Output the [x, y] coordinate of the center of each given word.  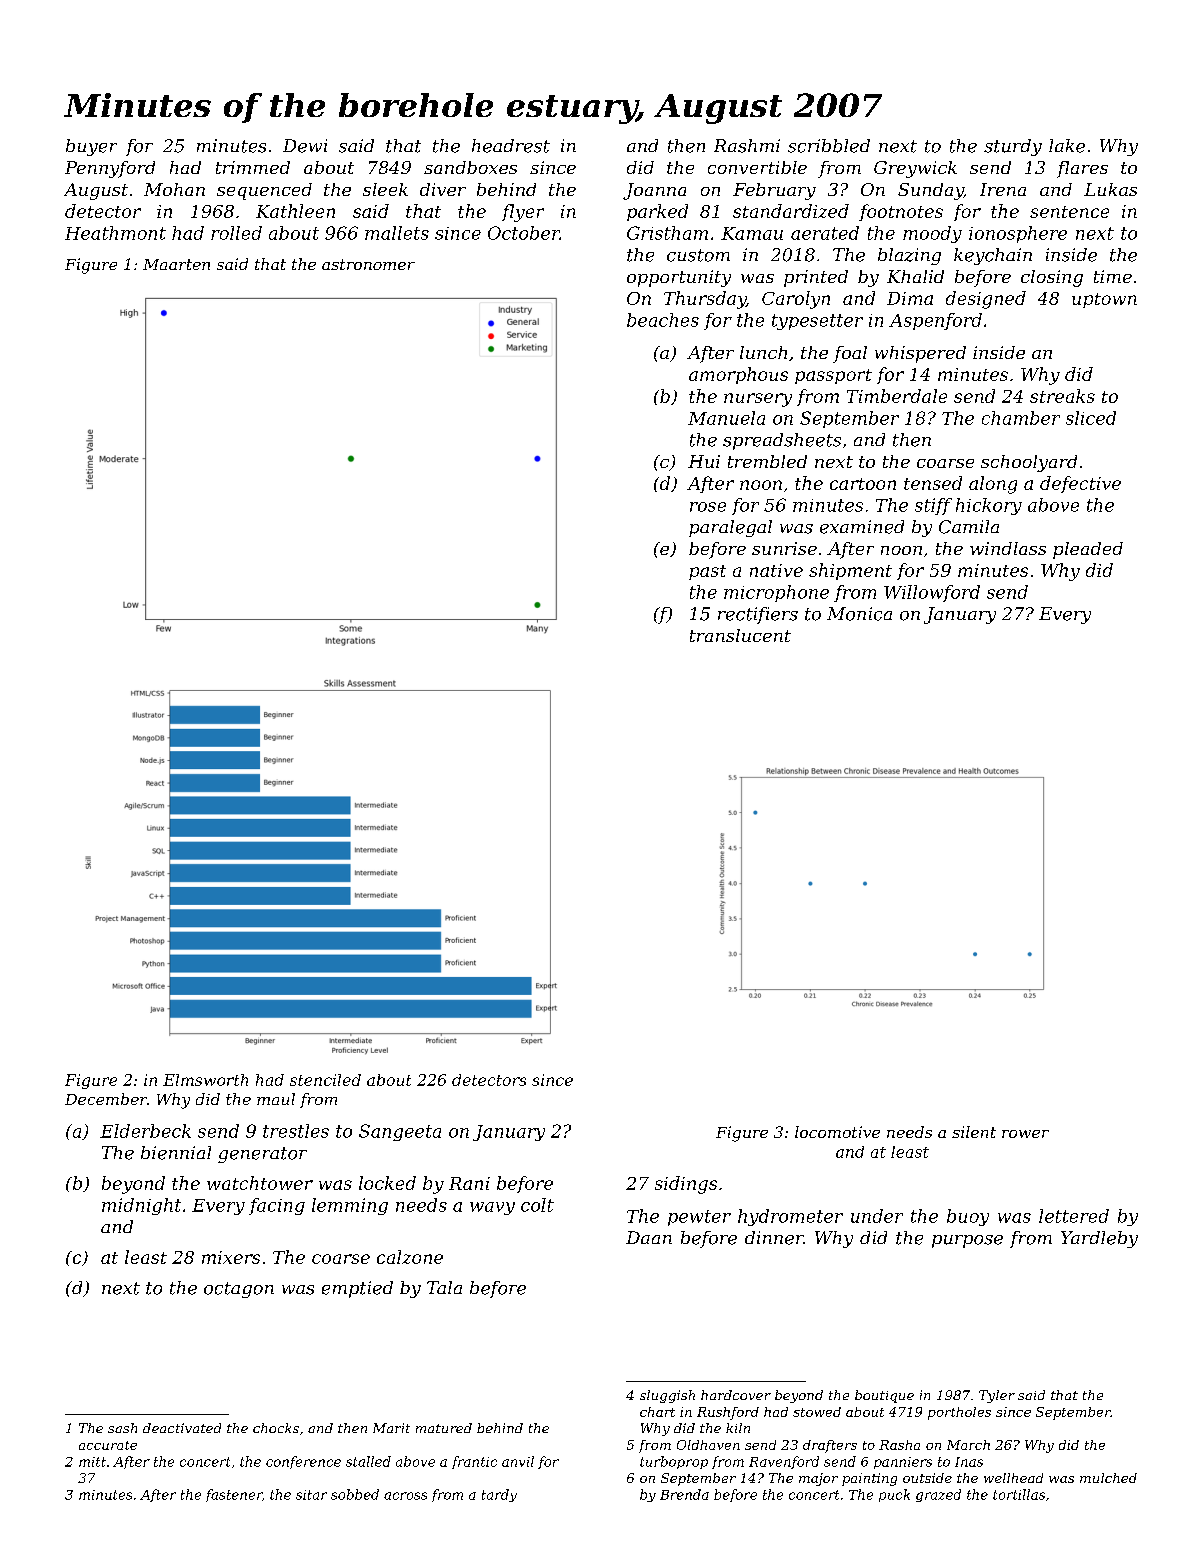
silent [974, 1132]
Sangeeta [400, 1132]
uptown [1104, 300]
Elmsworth [205, 1080]
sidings [686, 1185]
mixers [231, 1257]
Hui [704, 461]
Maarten [176, 264]
